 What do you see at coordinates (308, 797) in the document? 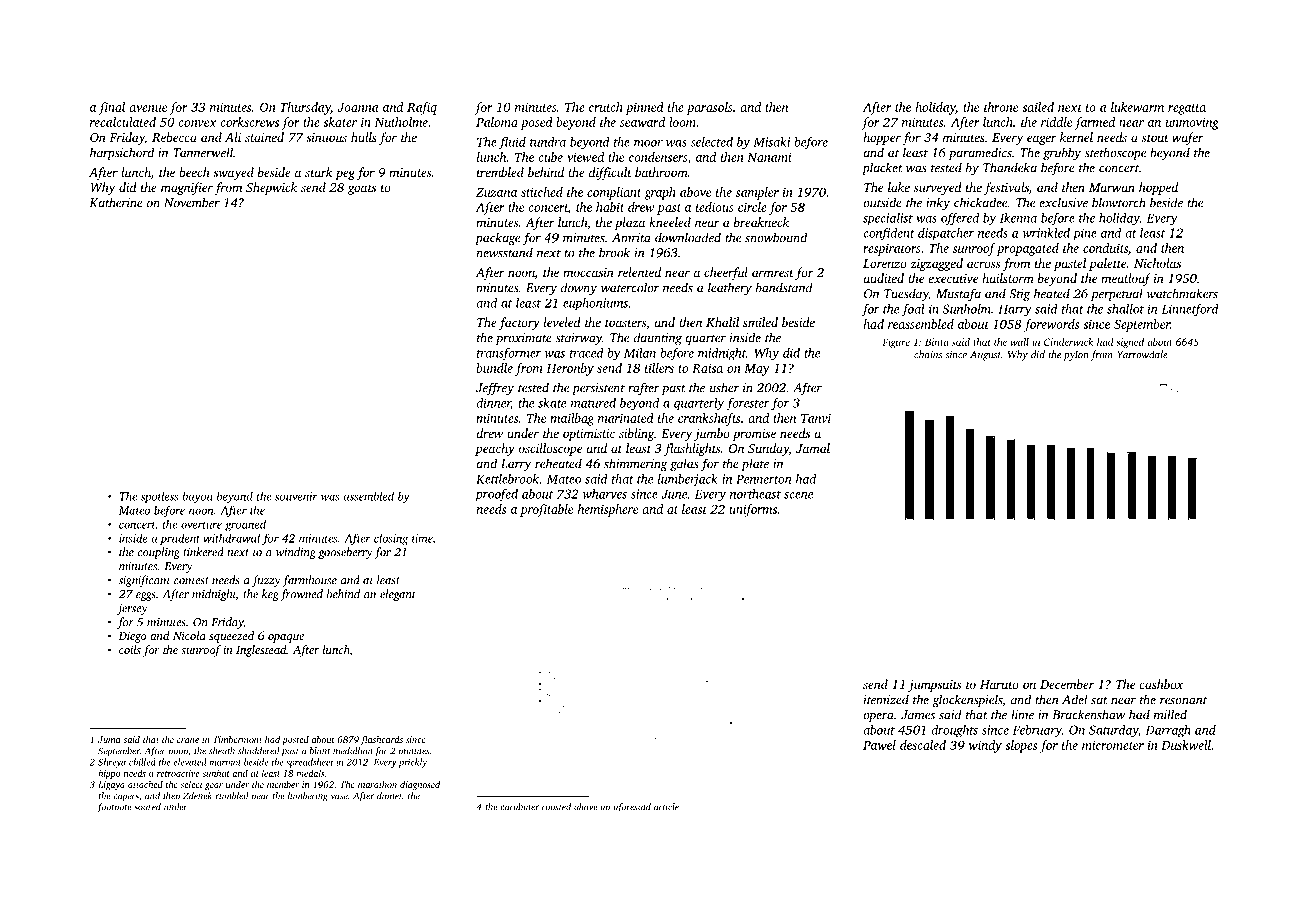
I see `lumbering` at bounding box center [308, 797].
